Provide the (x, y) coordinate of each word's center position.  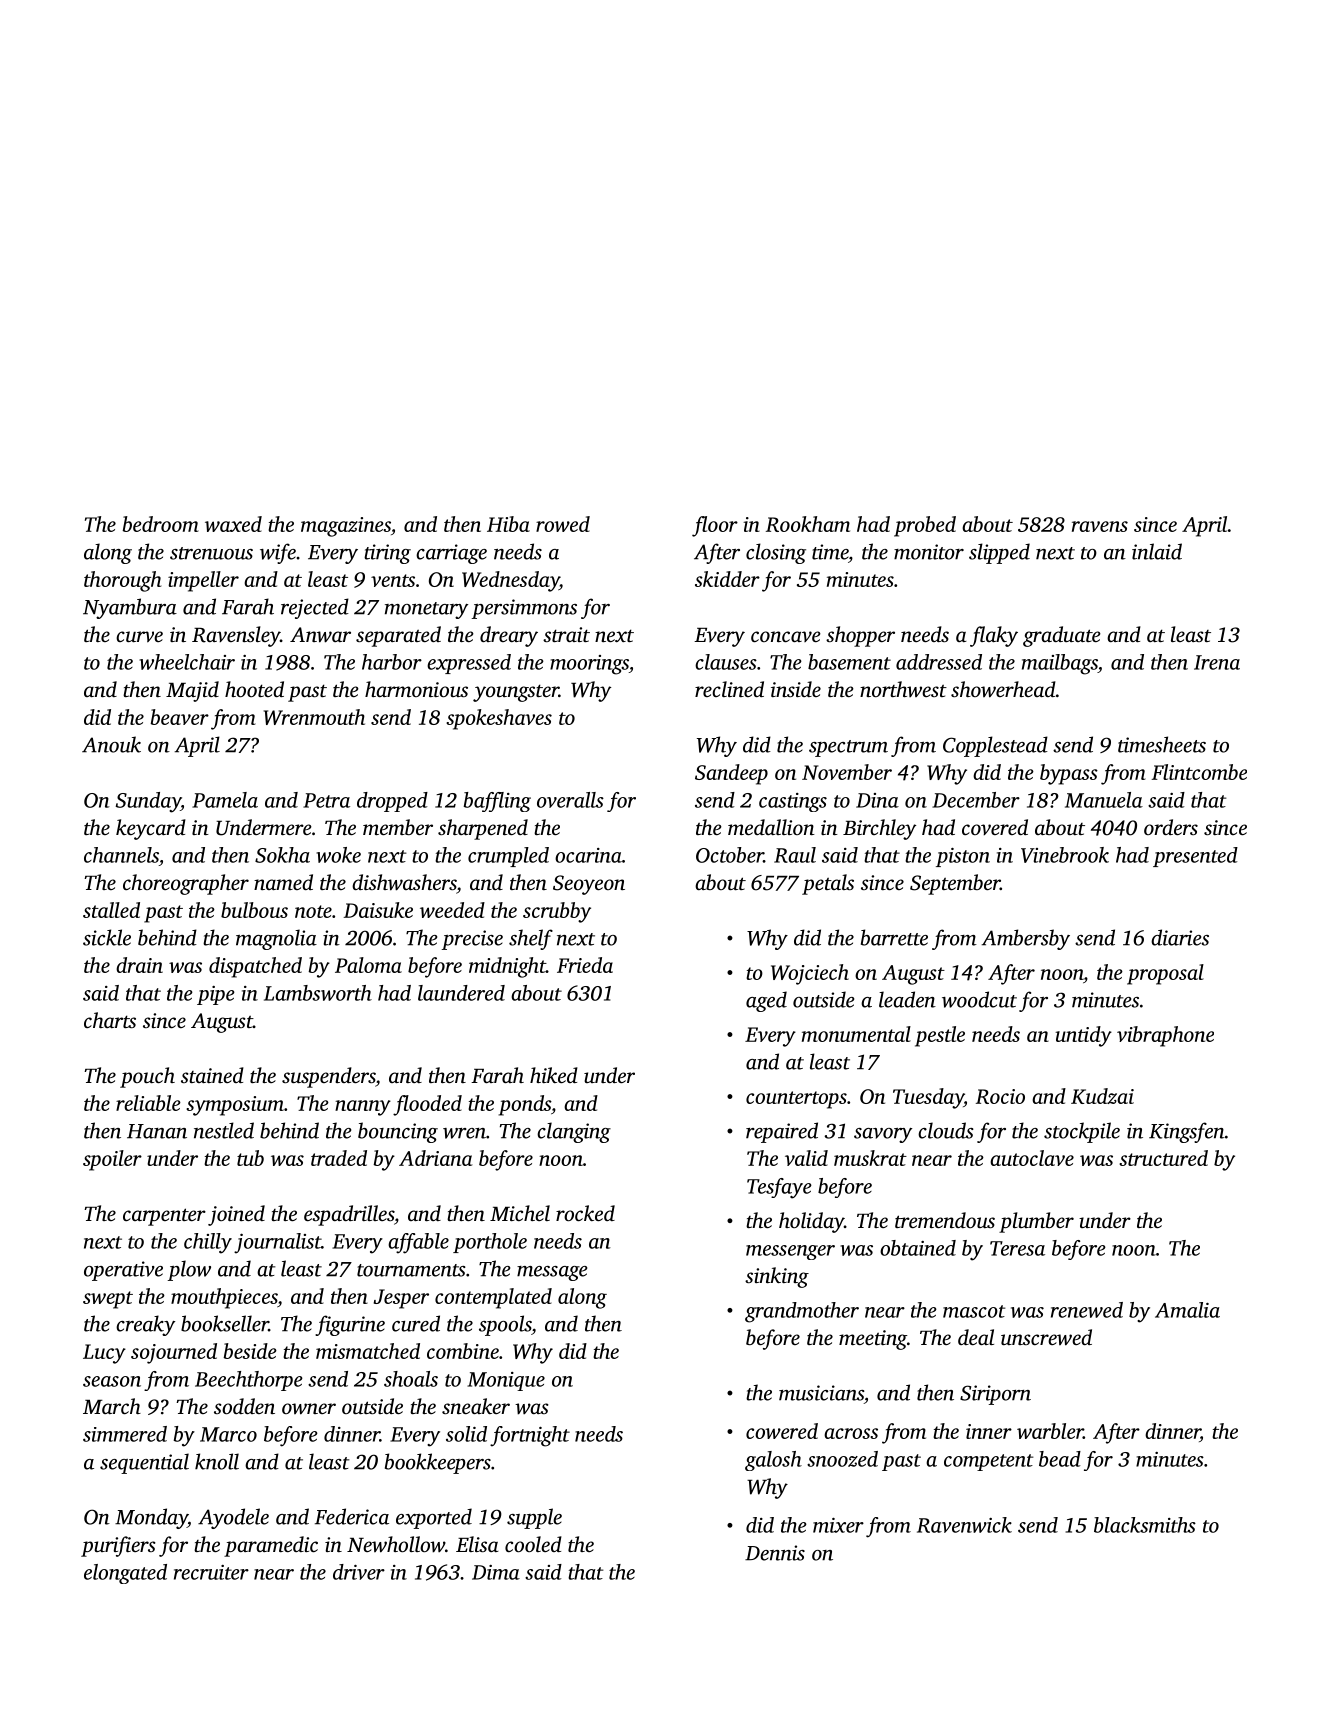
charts (110, 1020)
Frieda (585, 965)
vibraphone (1165, 1036)
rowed (563, 524)
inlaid (1157, 551)
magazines (346, 527)
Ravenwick (964, 1525)
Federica (352, 1516)
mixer (838, 1525)
